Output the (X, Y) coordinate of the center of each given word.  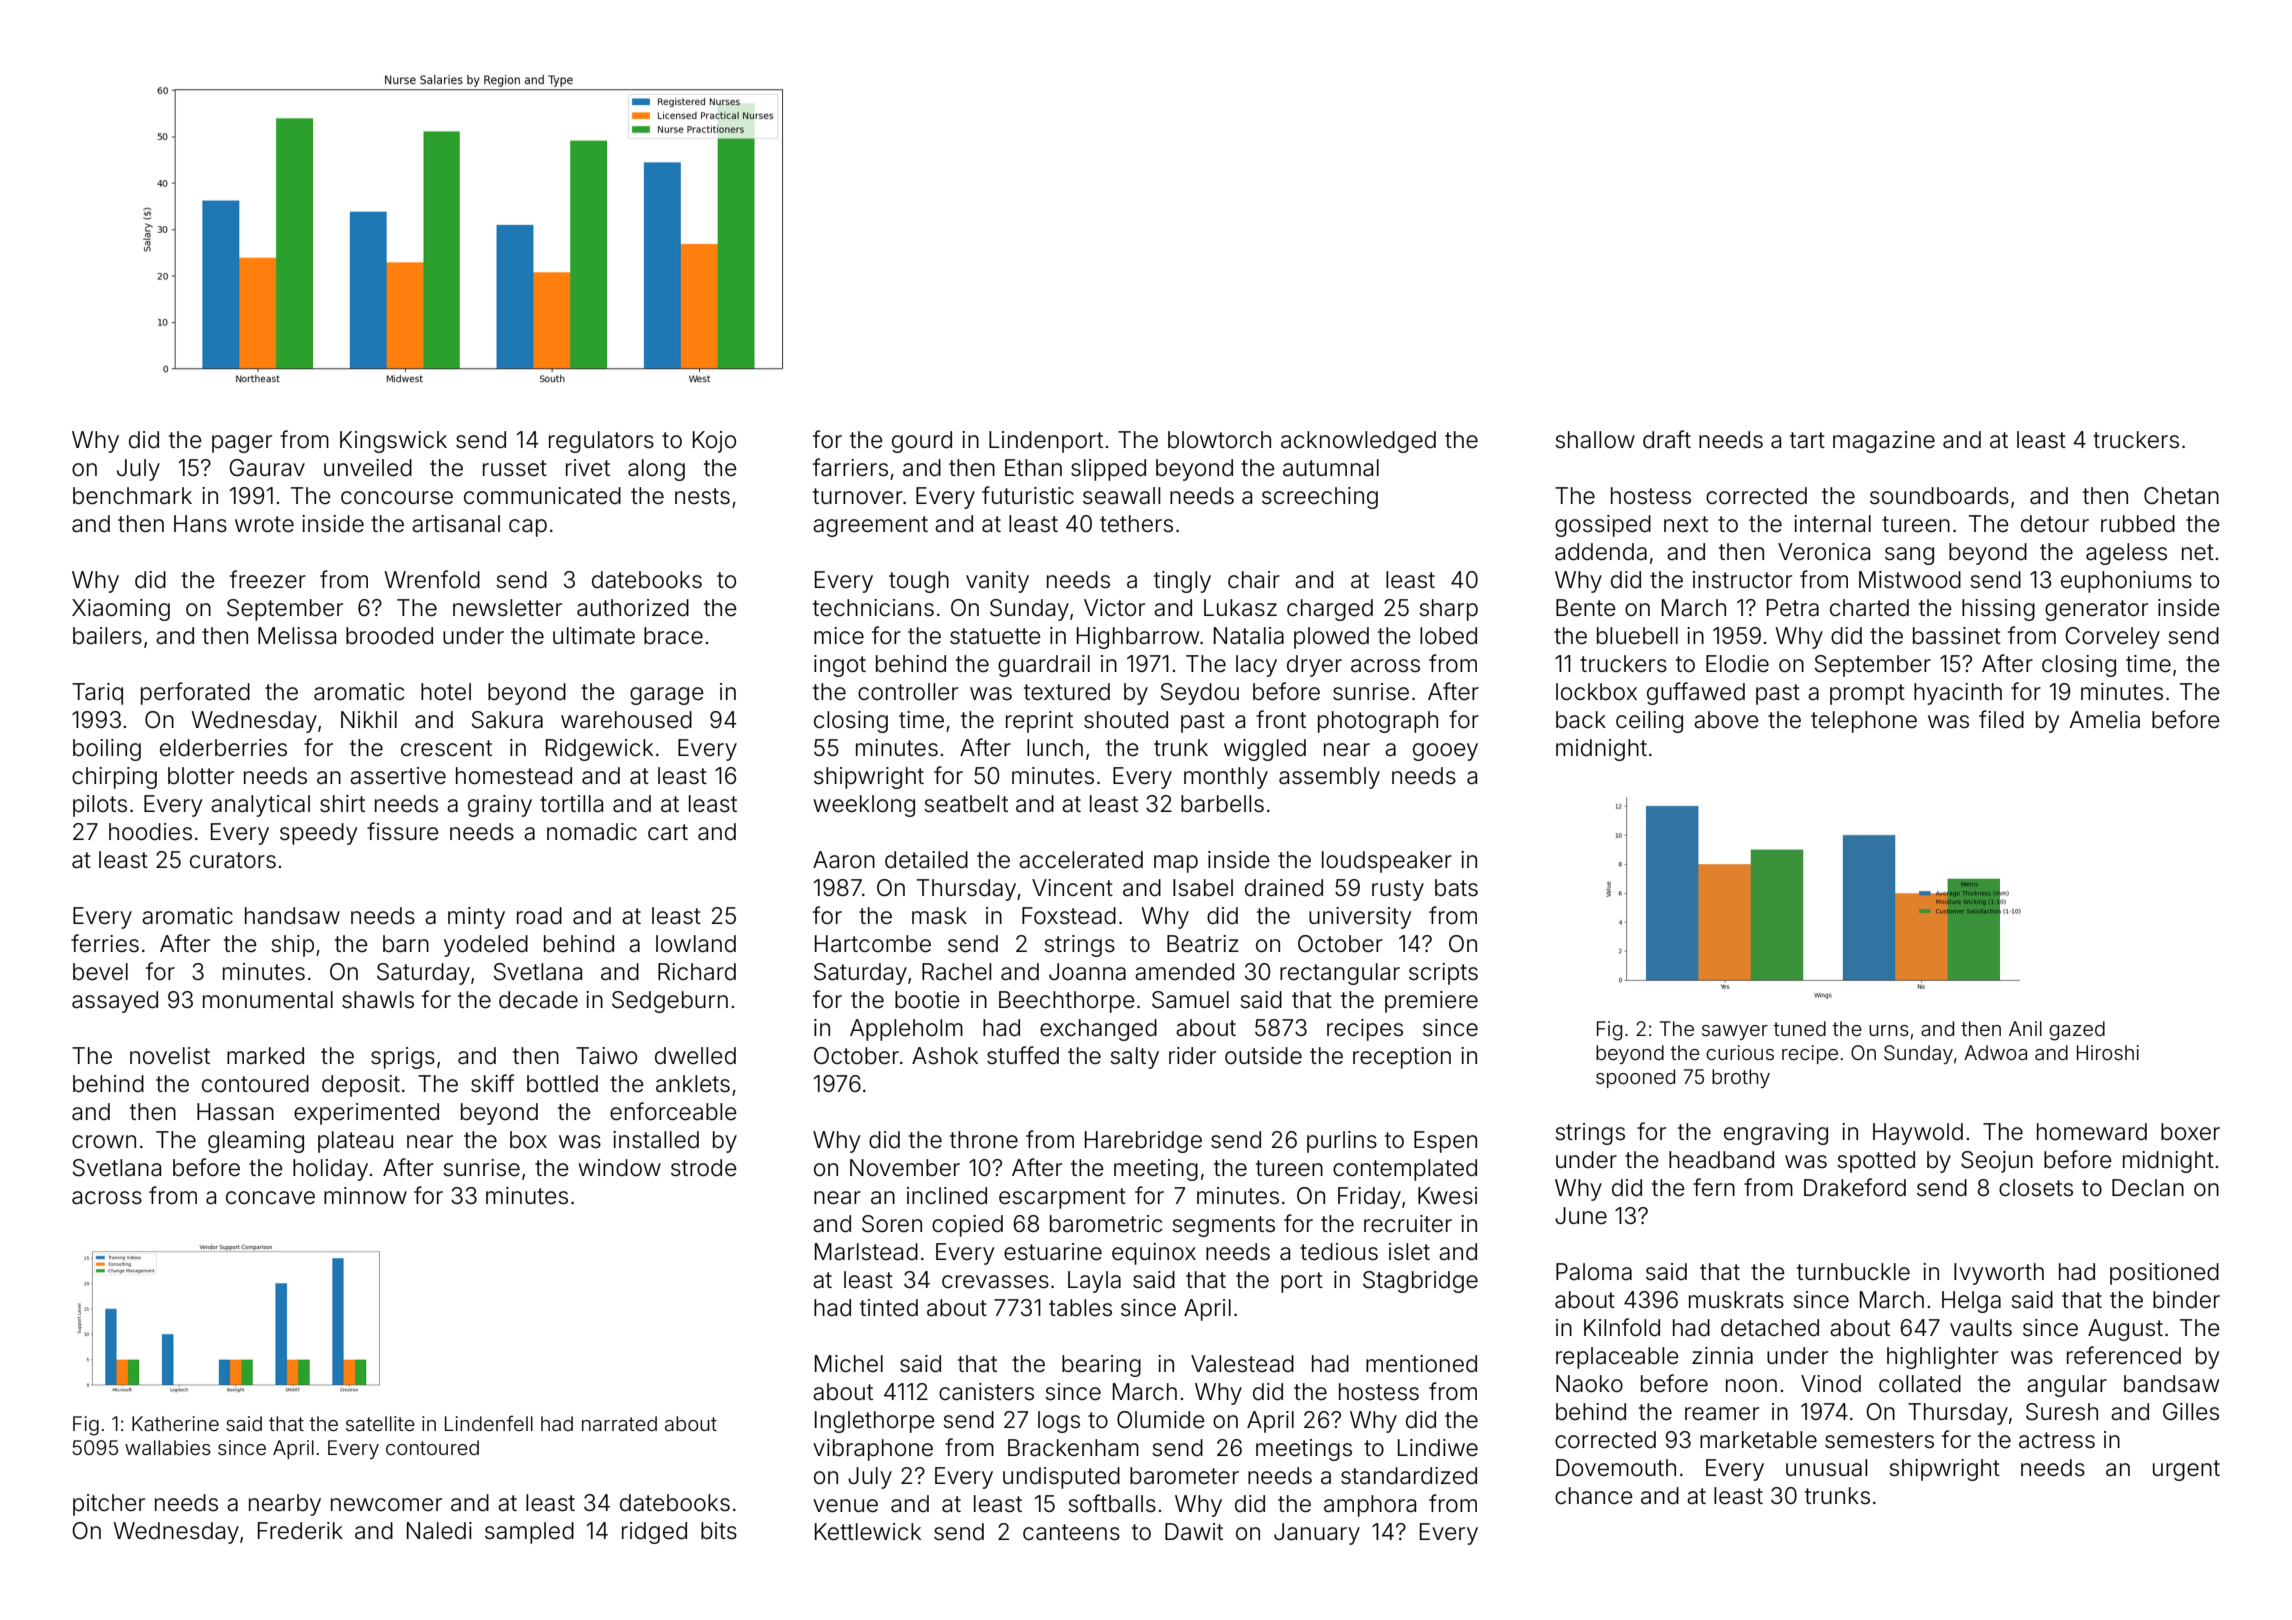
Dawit (1194, 1532)
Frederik (300, 1531)
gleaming (256, 1142)
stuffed (1023, 1055)
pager (242, 444)
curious (1740, 1052)
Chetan (2181, 496)
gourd (922, 442)
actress (2057, 1440)
